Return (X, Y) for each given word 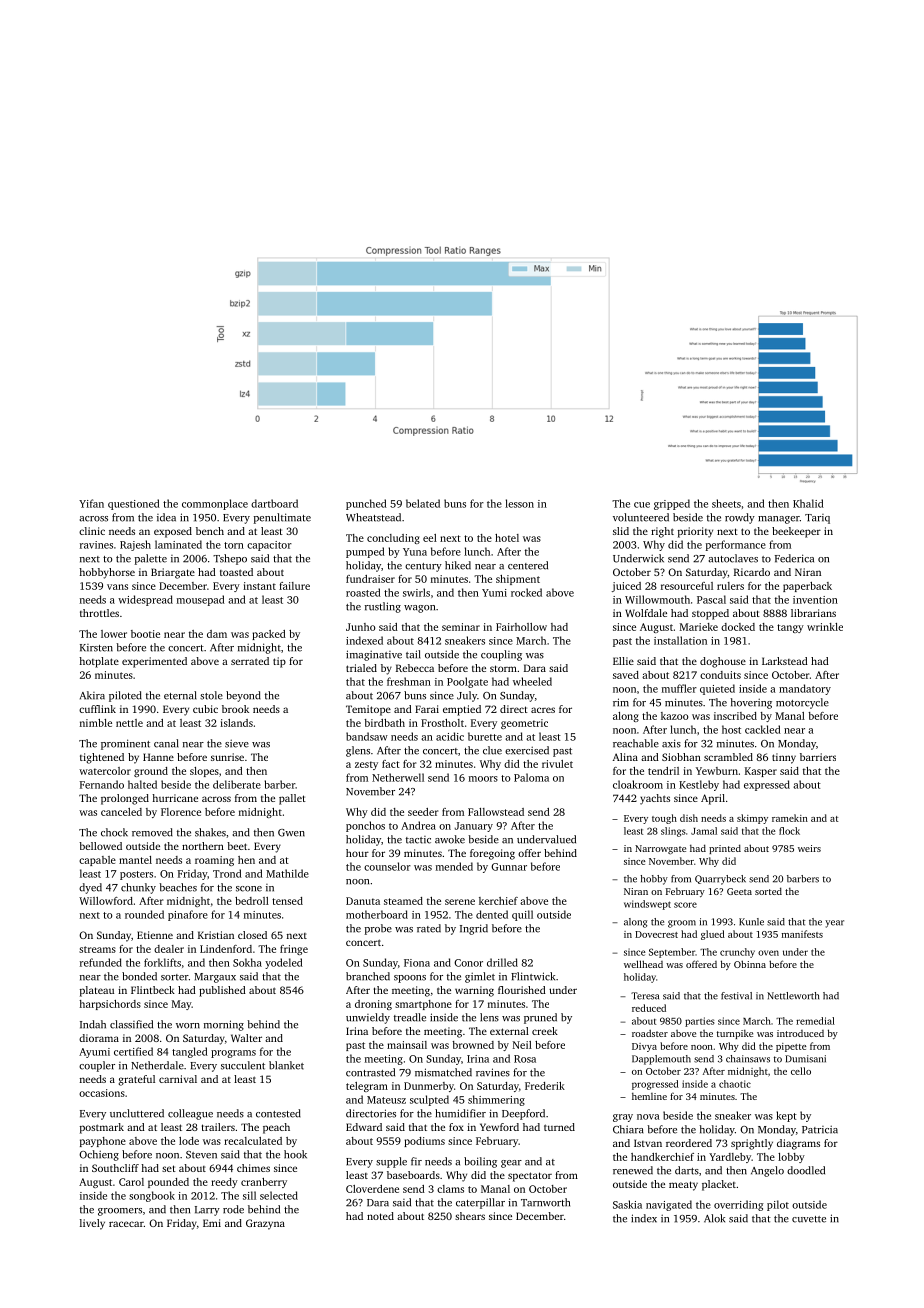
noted (380, 1216)
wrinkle (825, 627)
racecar (126, 1224)
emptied (462, 710)
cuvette (809, 1219)
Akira (92, 695)
